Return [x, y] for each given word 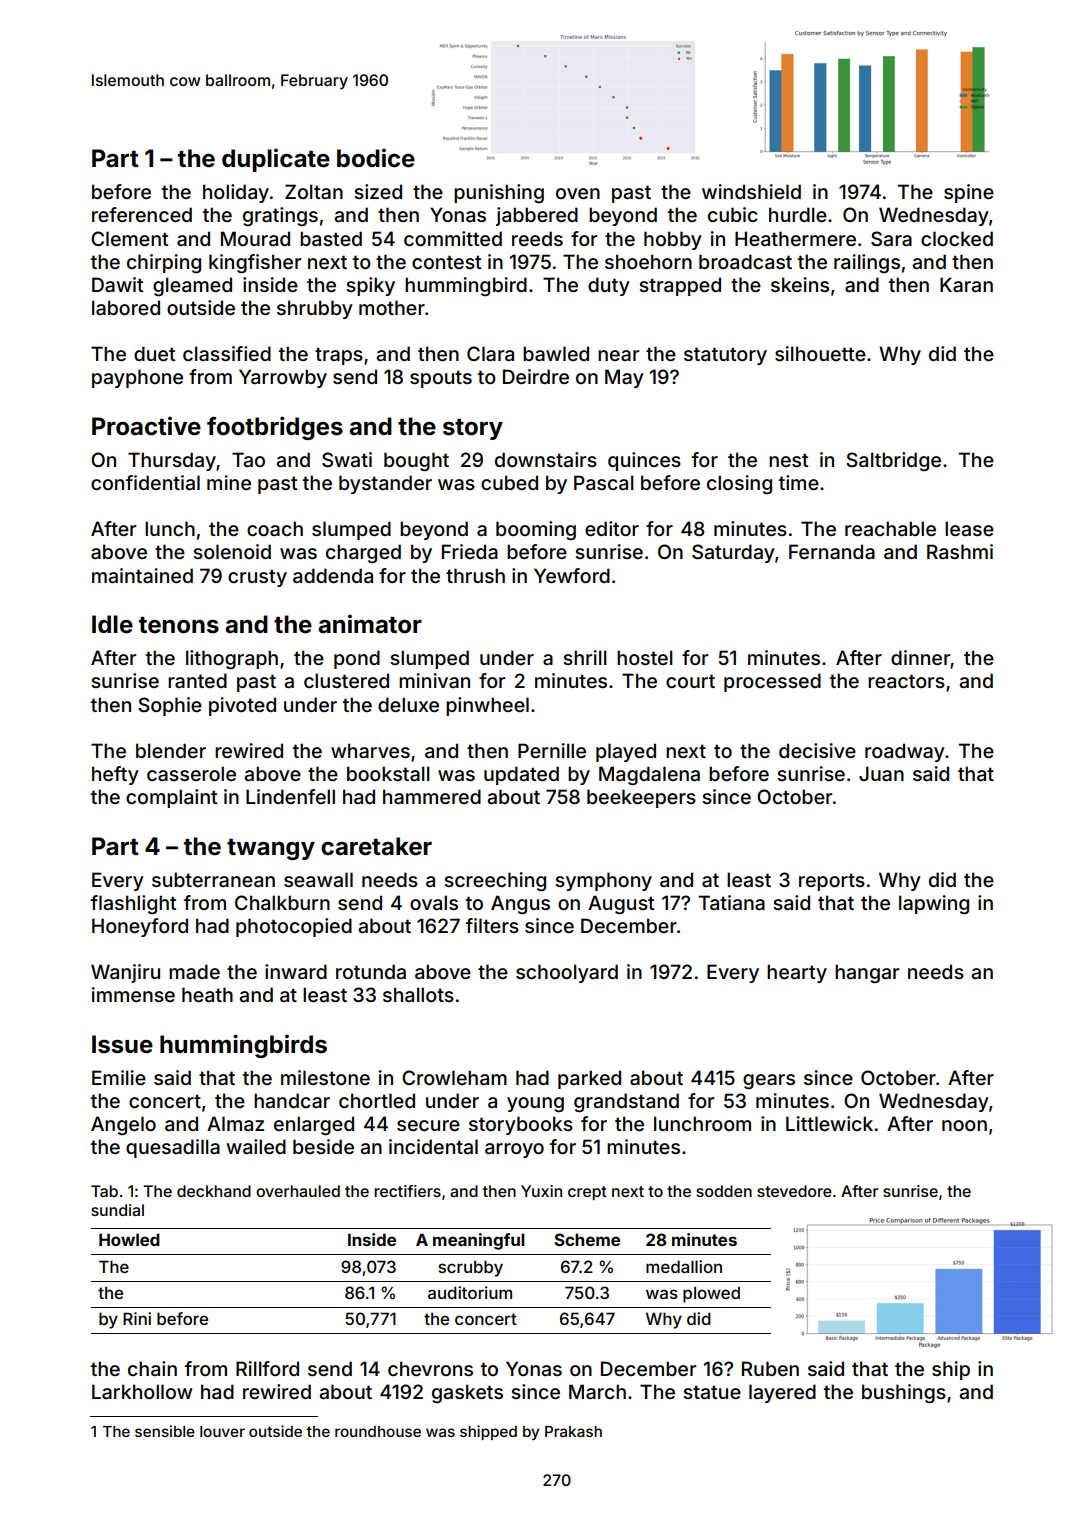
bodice [376, 158]
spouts [441, 379]
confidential [145, 482]
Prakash [573, 1431]
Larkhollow [142, 1391]
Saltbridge [893, 461]
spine [969, 193]
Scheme [587, 1239]
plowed [711, 1294]
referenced [142, 214]
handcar [292, 1100]
